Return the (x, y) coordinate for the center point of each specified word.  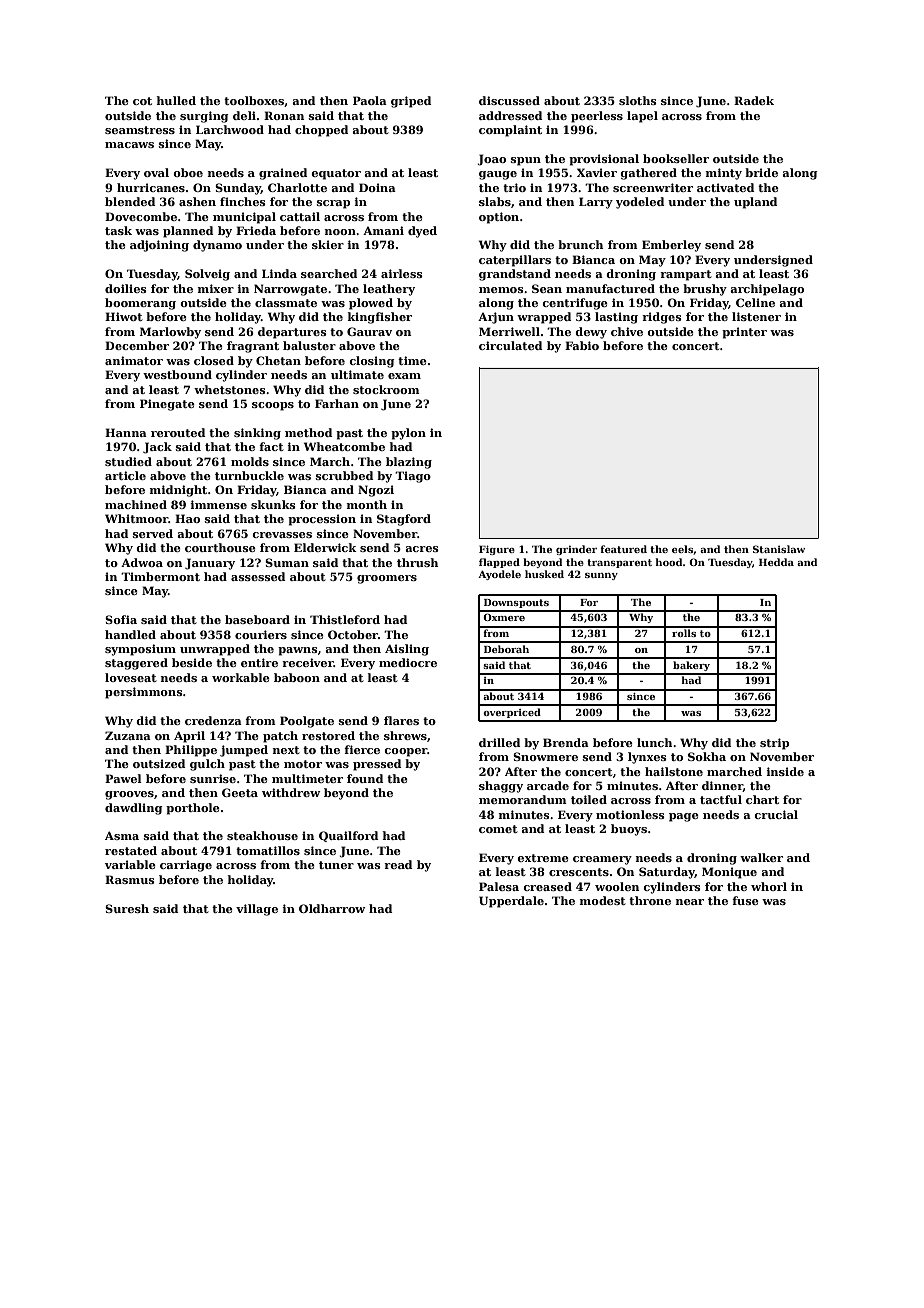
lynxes (647, 758)
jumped (244, 751)
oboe (188, 172)
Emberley (671, 246)
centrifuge (575, 304)
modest (603, 900)
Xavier (597, 172)
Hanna (126, 432)
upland (755, 203)
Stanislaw (779, 549)
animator (134, 360)
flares (401, 720)
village (257, 910)
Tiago (413, 477)
